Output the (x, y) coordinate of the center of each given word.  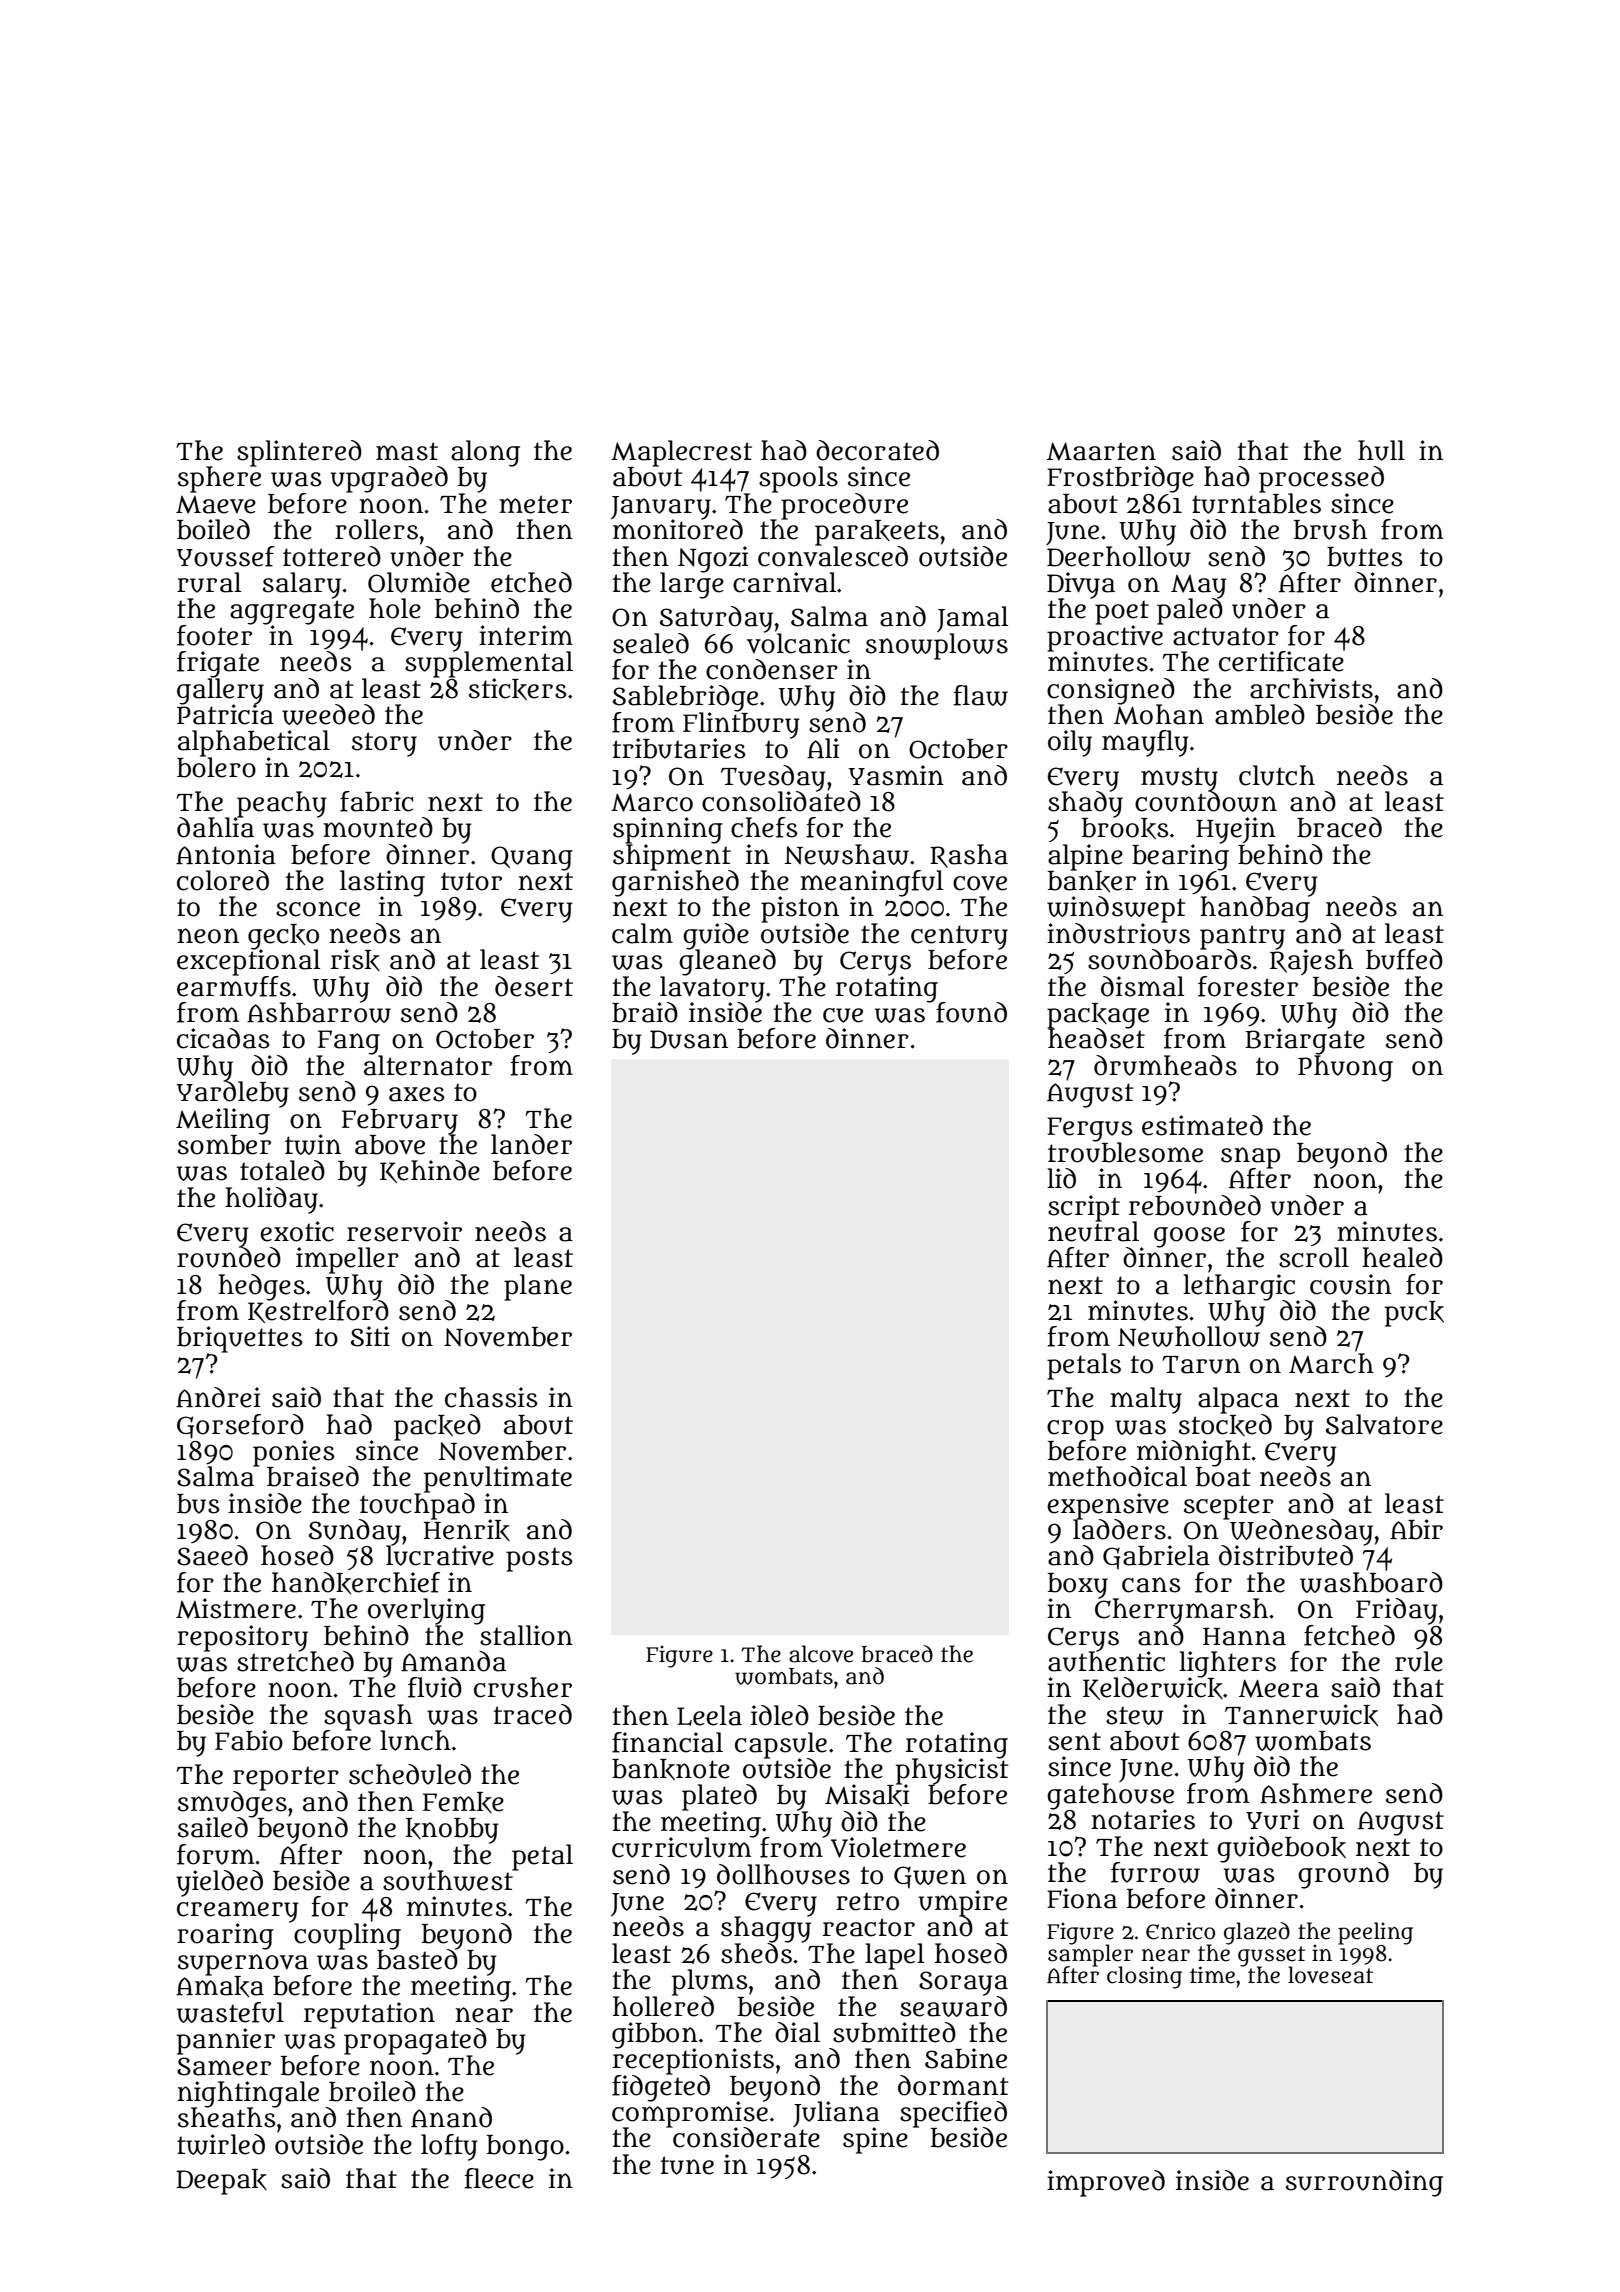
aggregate (292, 612)
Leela (709, 1715)
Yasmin (896, 775)
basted (417, 1959)
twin (313, 1144)
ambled (1260, 714)
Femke (463, 1802)
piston (800, 909)
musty (1179, 779)
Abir (1416, 1529)
